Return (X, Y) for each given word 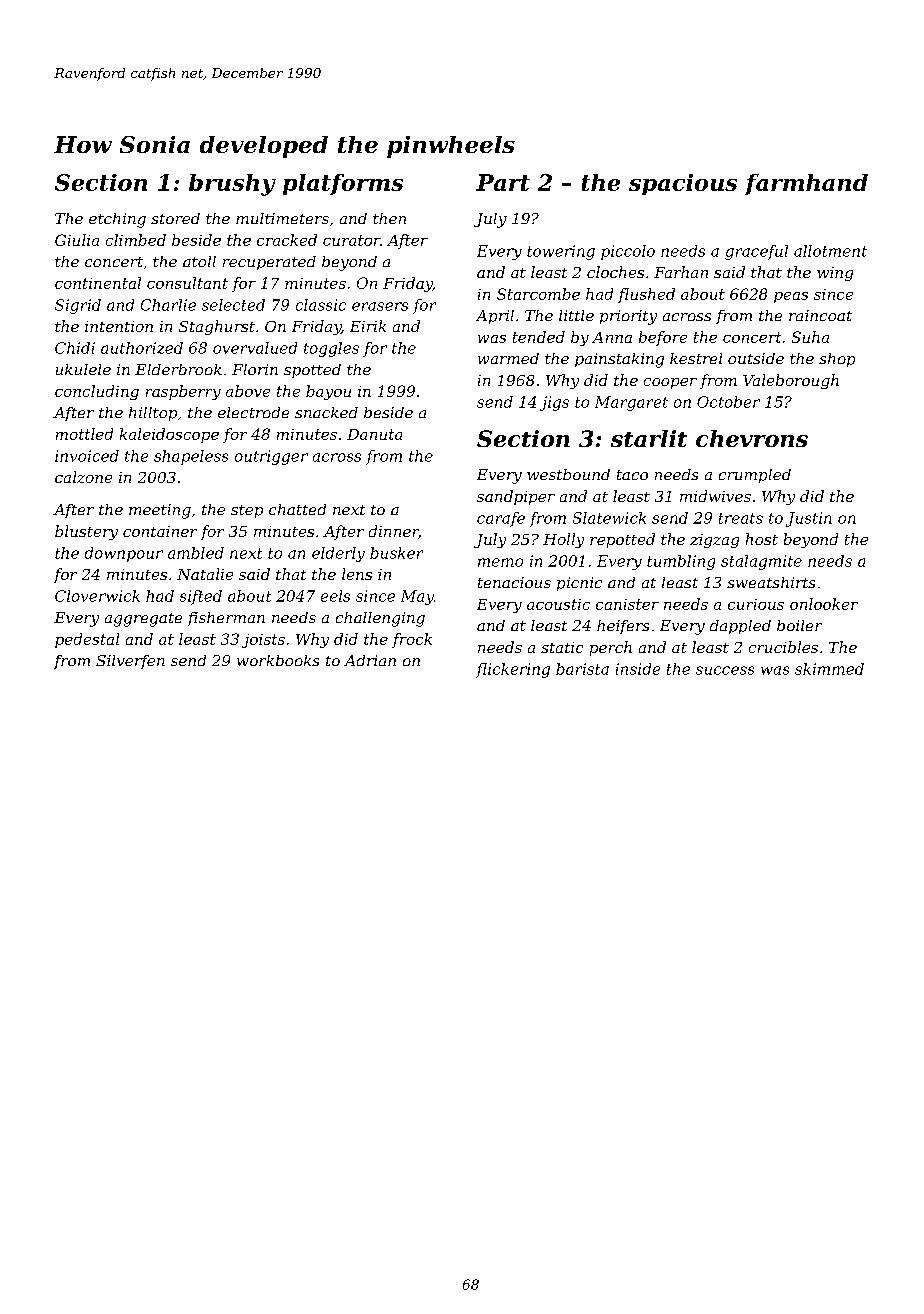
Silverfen (130, 662)
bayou (328, 392)
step (247, 511)
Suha (810, 337)
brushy (232, 185)
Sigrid (78, 306)
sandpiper (516, 497)
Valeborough (791, 381)
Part (503, 182)
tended (539, 337)
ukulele (83, 369)
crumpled (755, 476)
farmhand (806, 184)
